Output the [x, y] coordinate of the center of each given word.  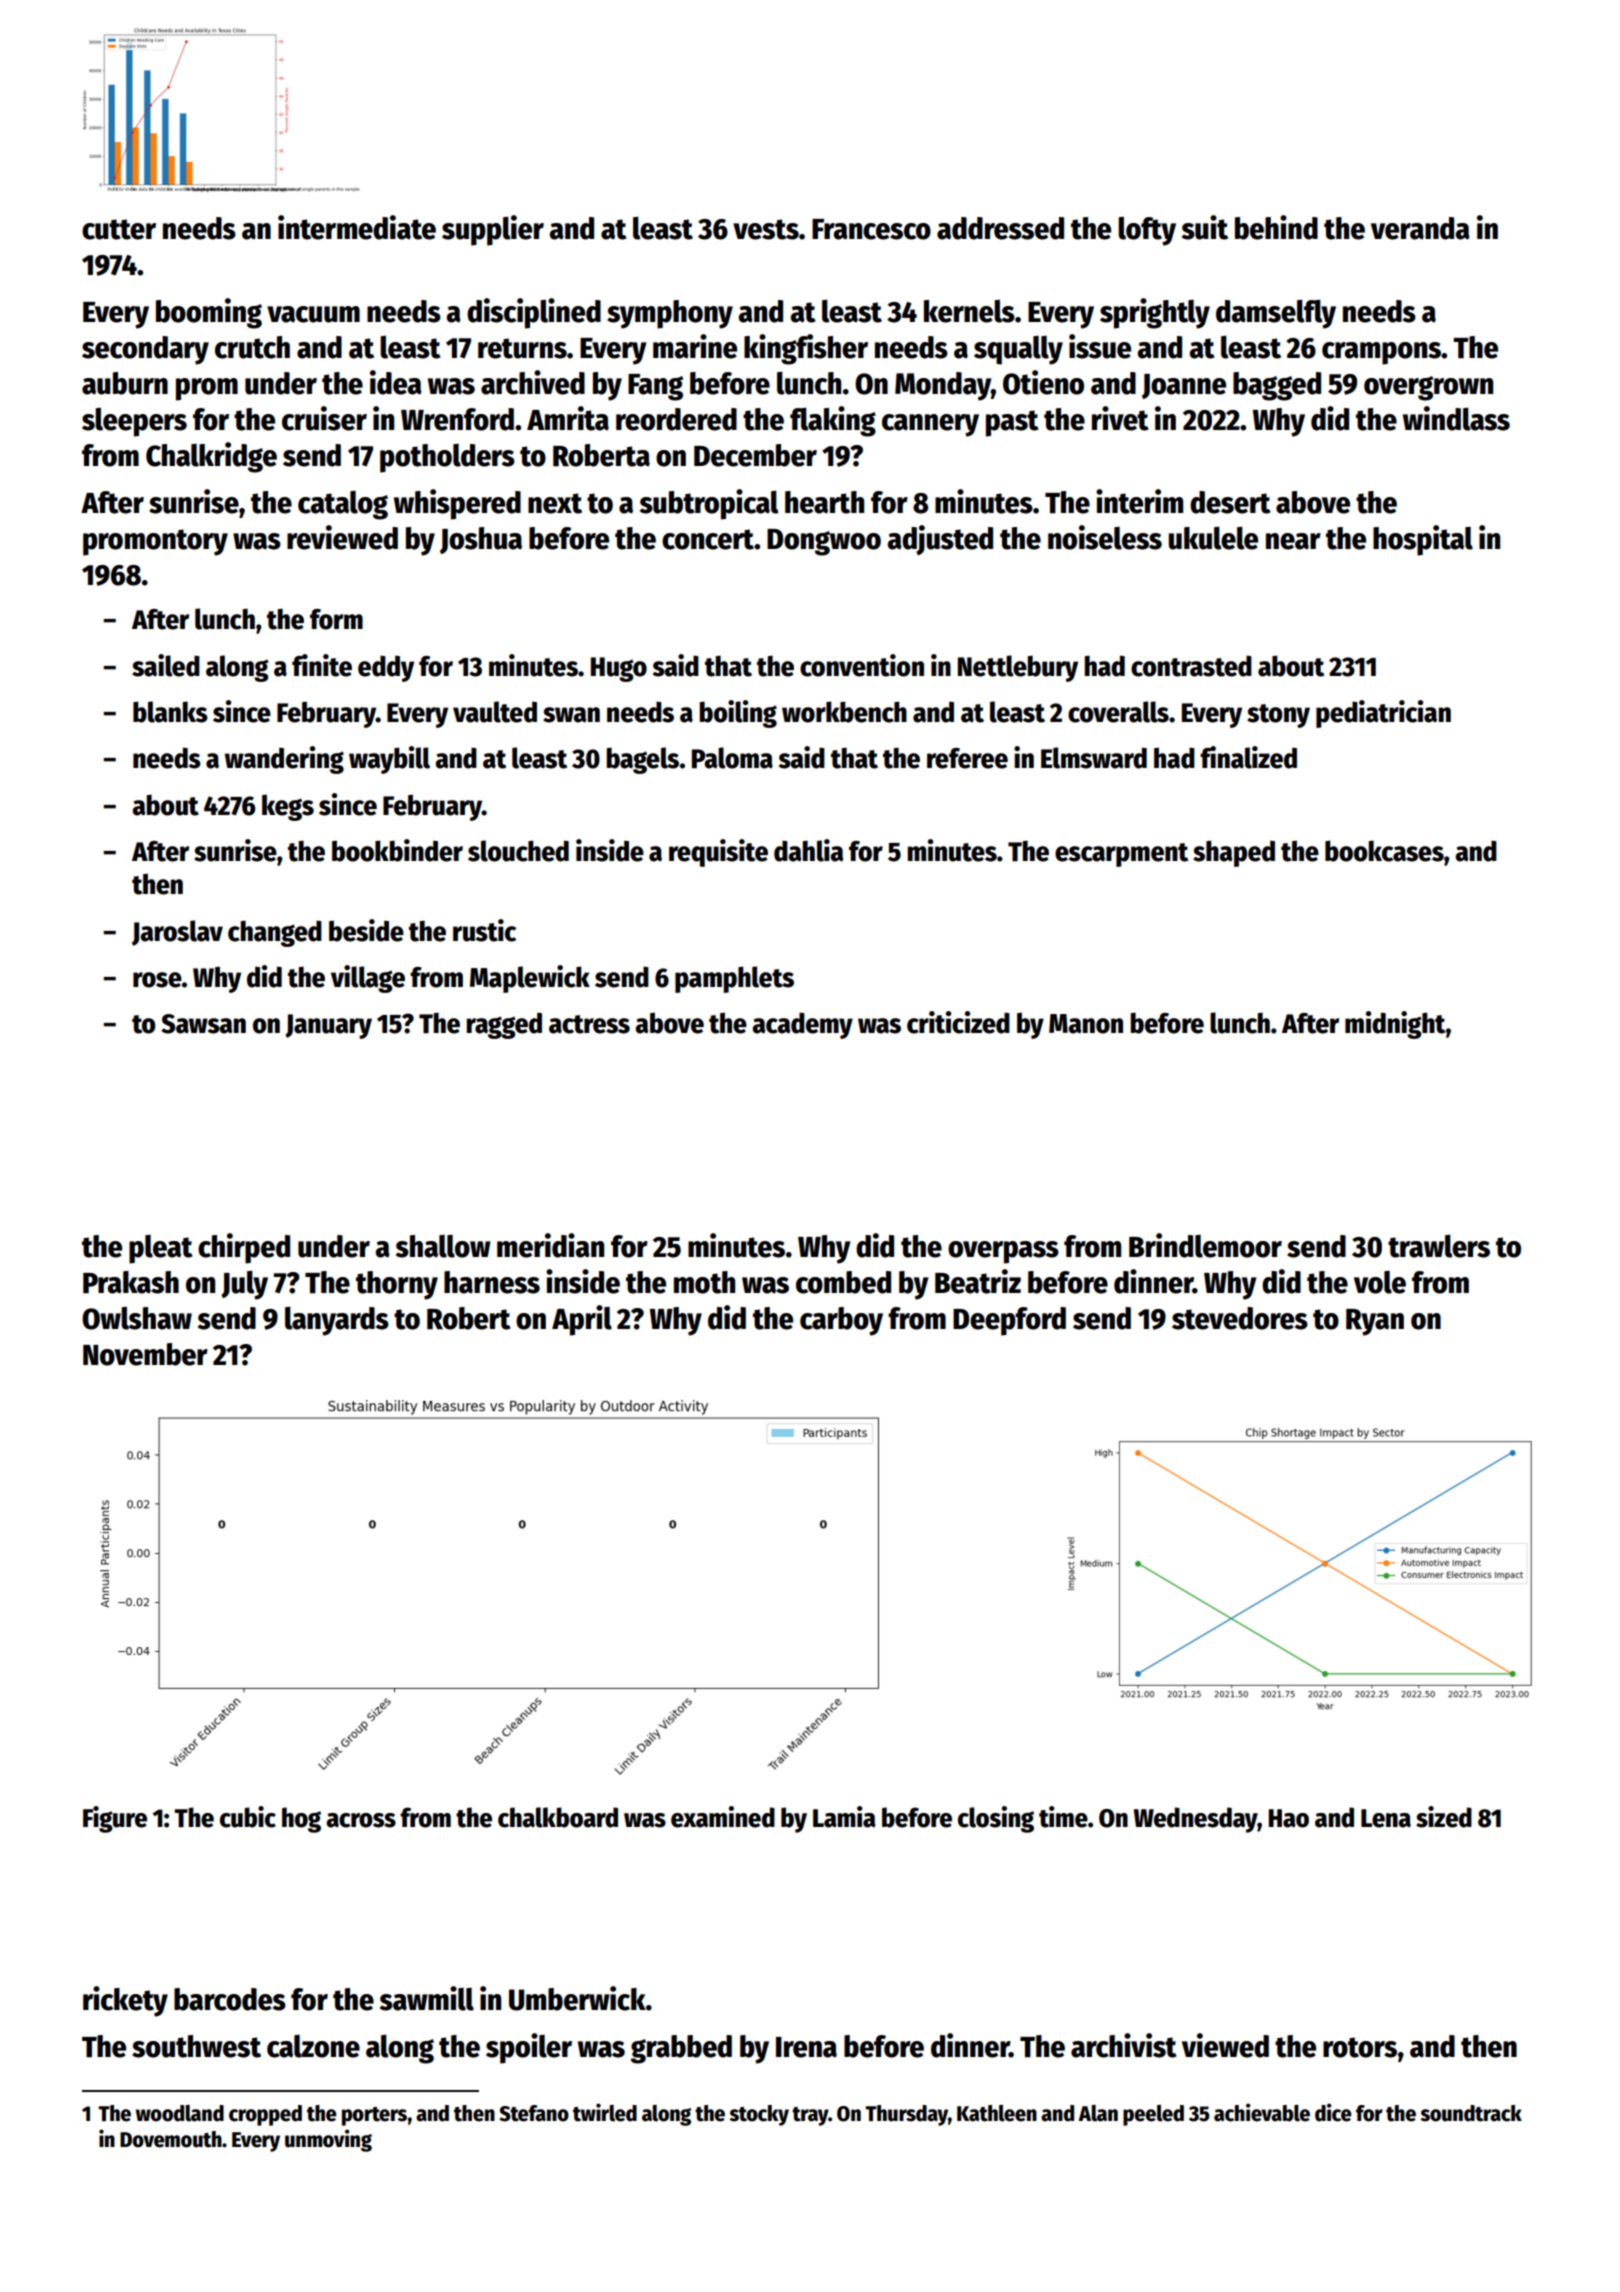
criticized [958, 1022]
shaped [1234, 853]
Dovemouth [171, 2139]
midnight [1395, 1025]
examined [723, 1817]
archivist [1124, 2045]
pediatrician [1383, 714]
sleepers [134, 422]
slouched [518, 851]
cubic [248, 1817]
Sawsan [203, 1024]
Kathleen [997, 2113]
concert [708, 539]
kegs [288, 807]
